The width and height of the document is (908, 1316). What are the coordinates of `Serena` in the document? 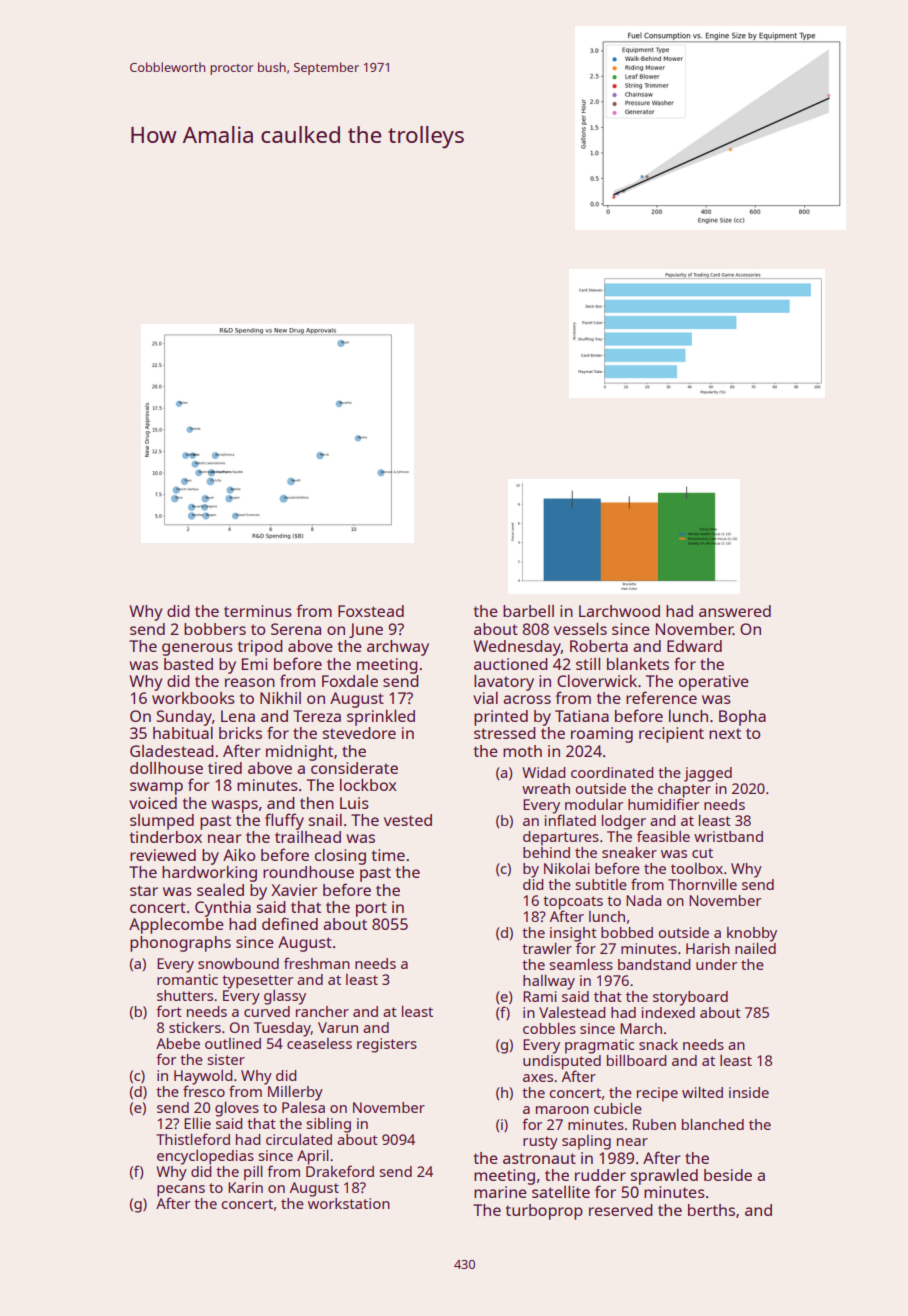 It's located at (296, 629).
